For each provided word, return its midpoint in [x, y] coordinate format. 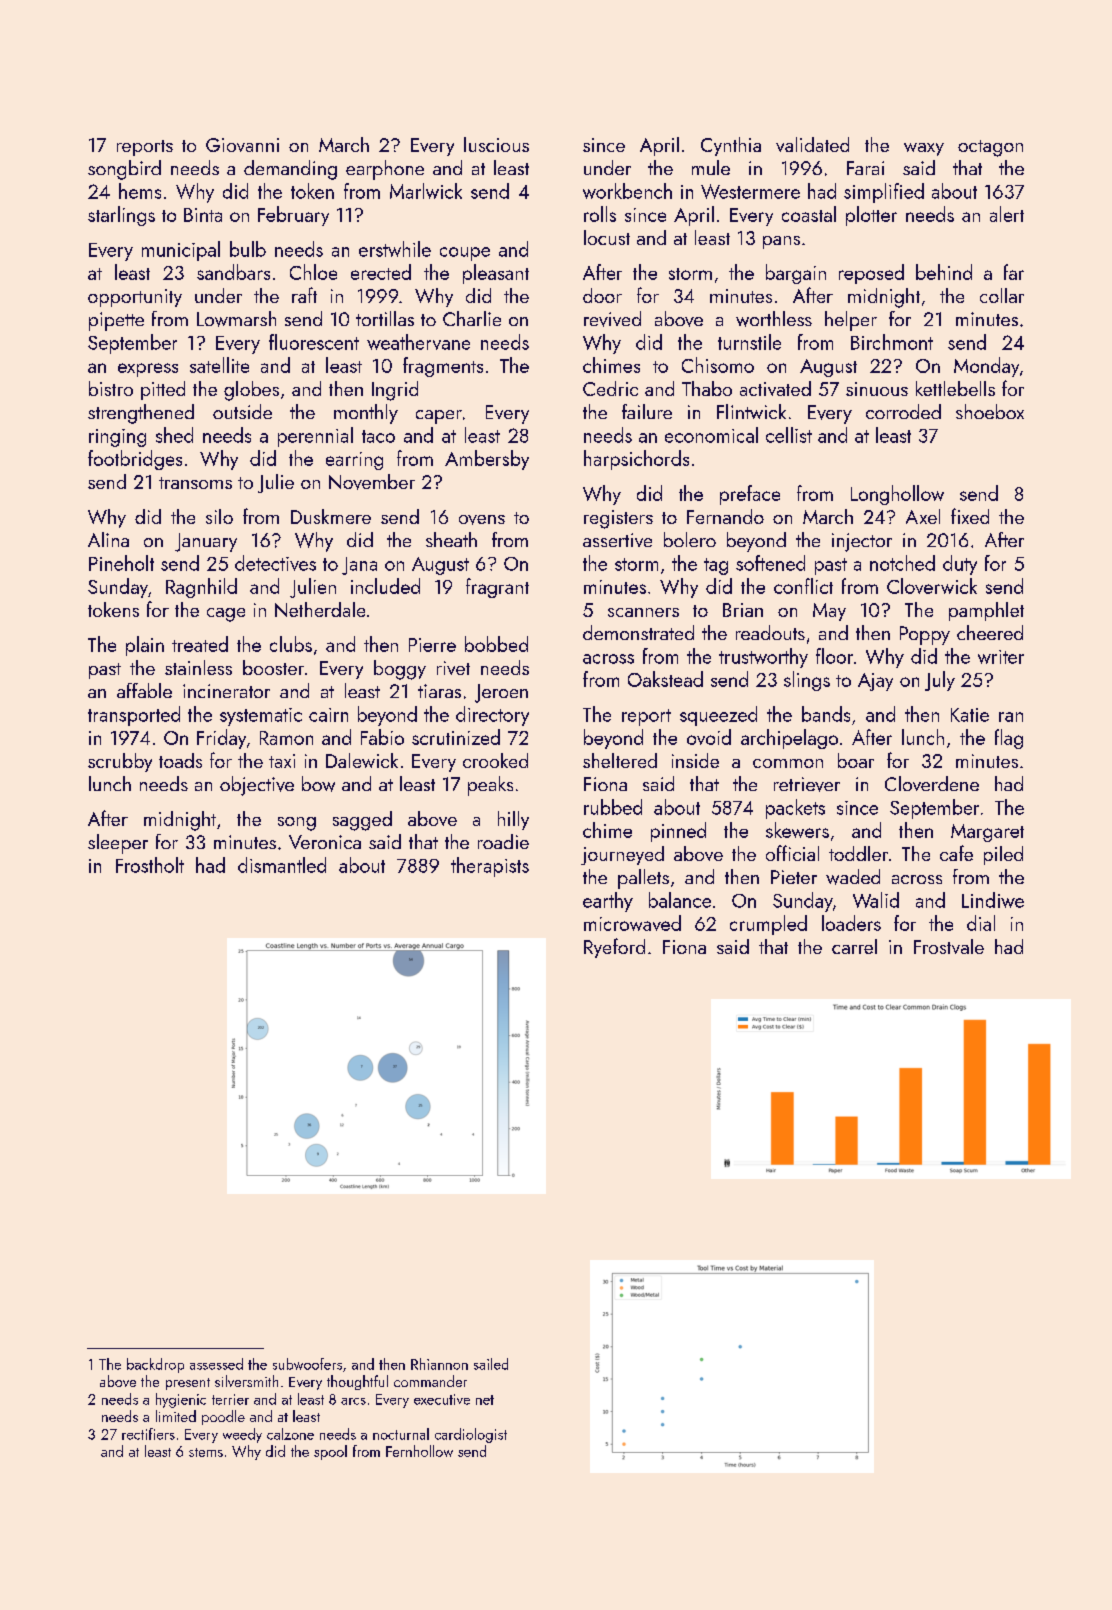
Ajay [875, 682]
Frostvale [949, 946]
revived [612, 319]
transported [134, 716]
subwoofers [307, 1364]
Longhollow [897, 495]
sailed [491, 1364]
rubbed [613, 807]
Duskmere [331, 516]
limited [176, 1416]
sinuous [877, 389]
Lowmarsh [236, 319]
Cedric [610, 388]
